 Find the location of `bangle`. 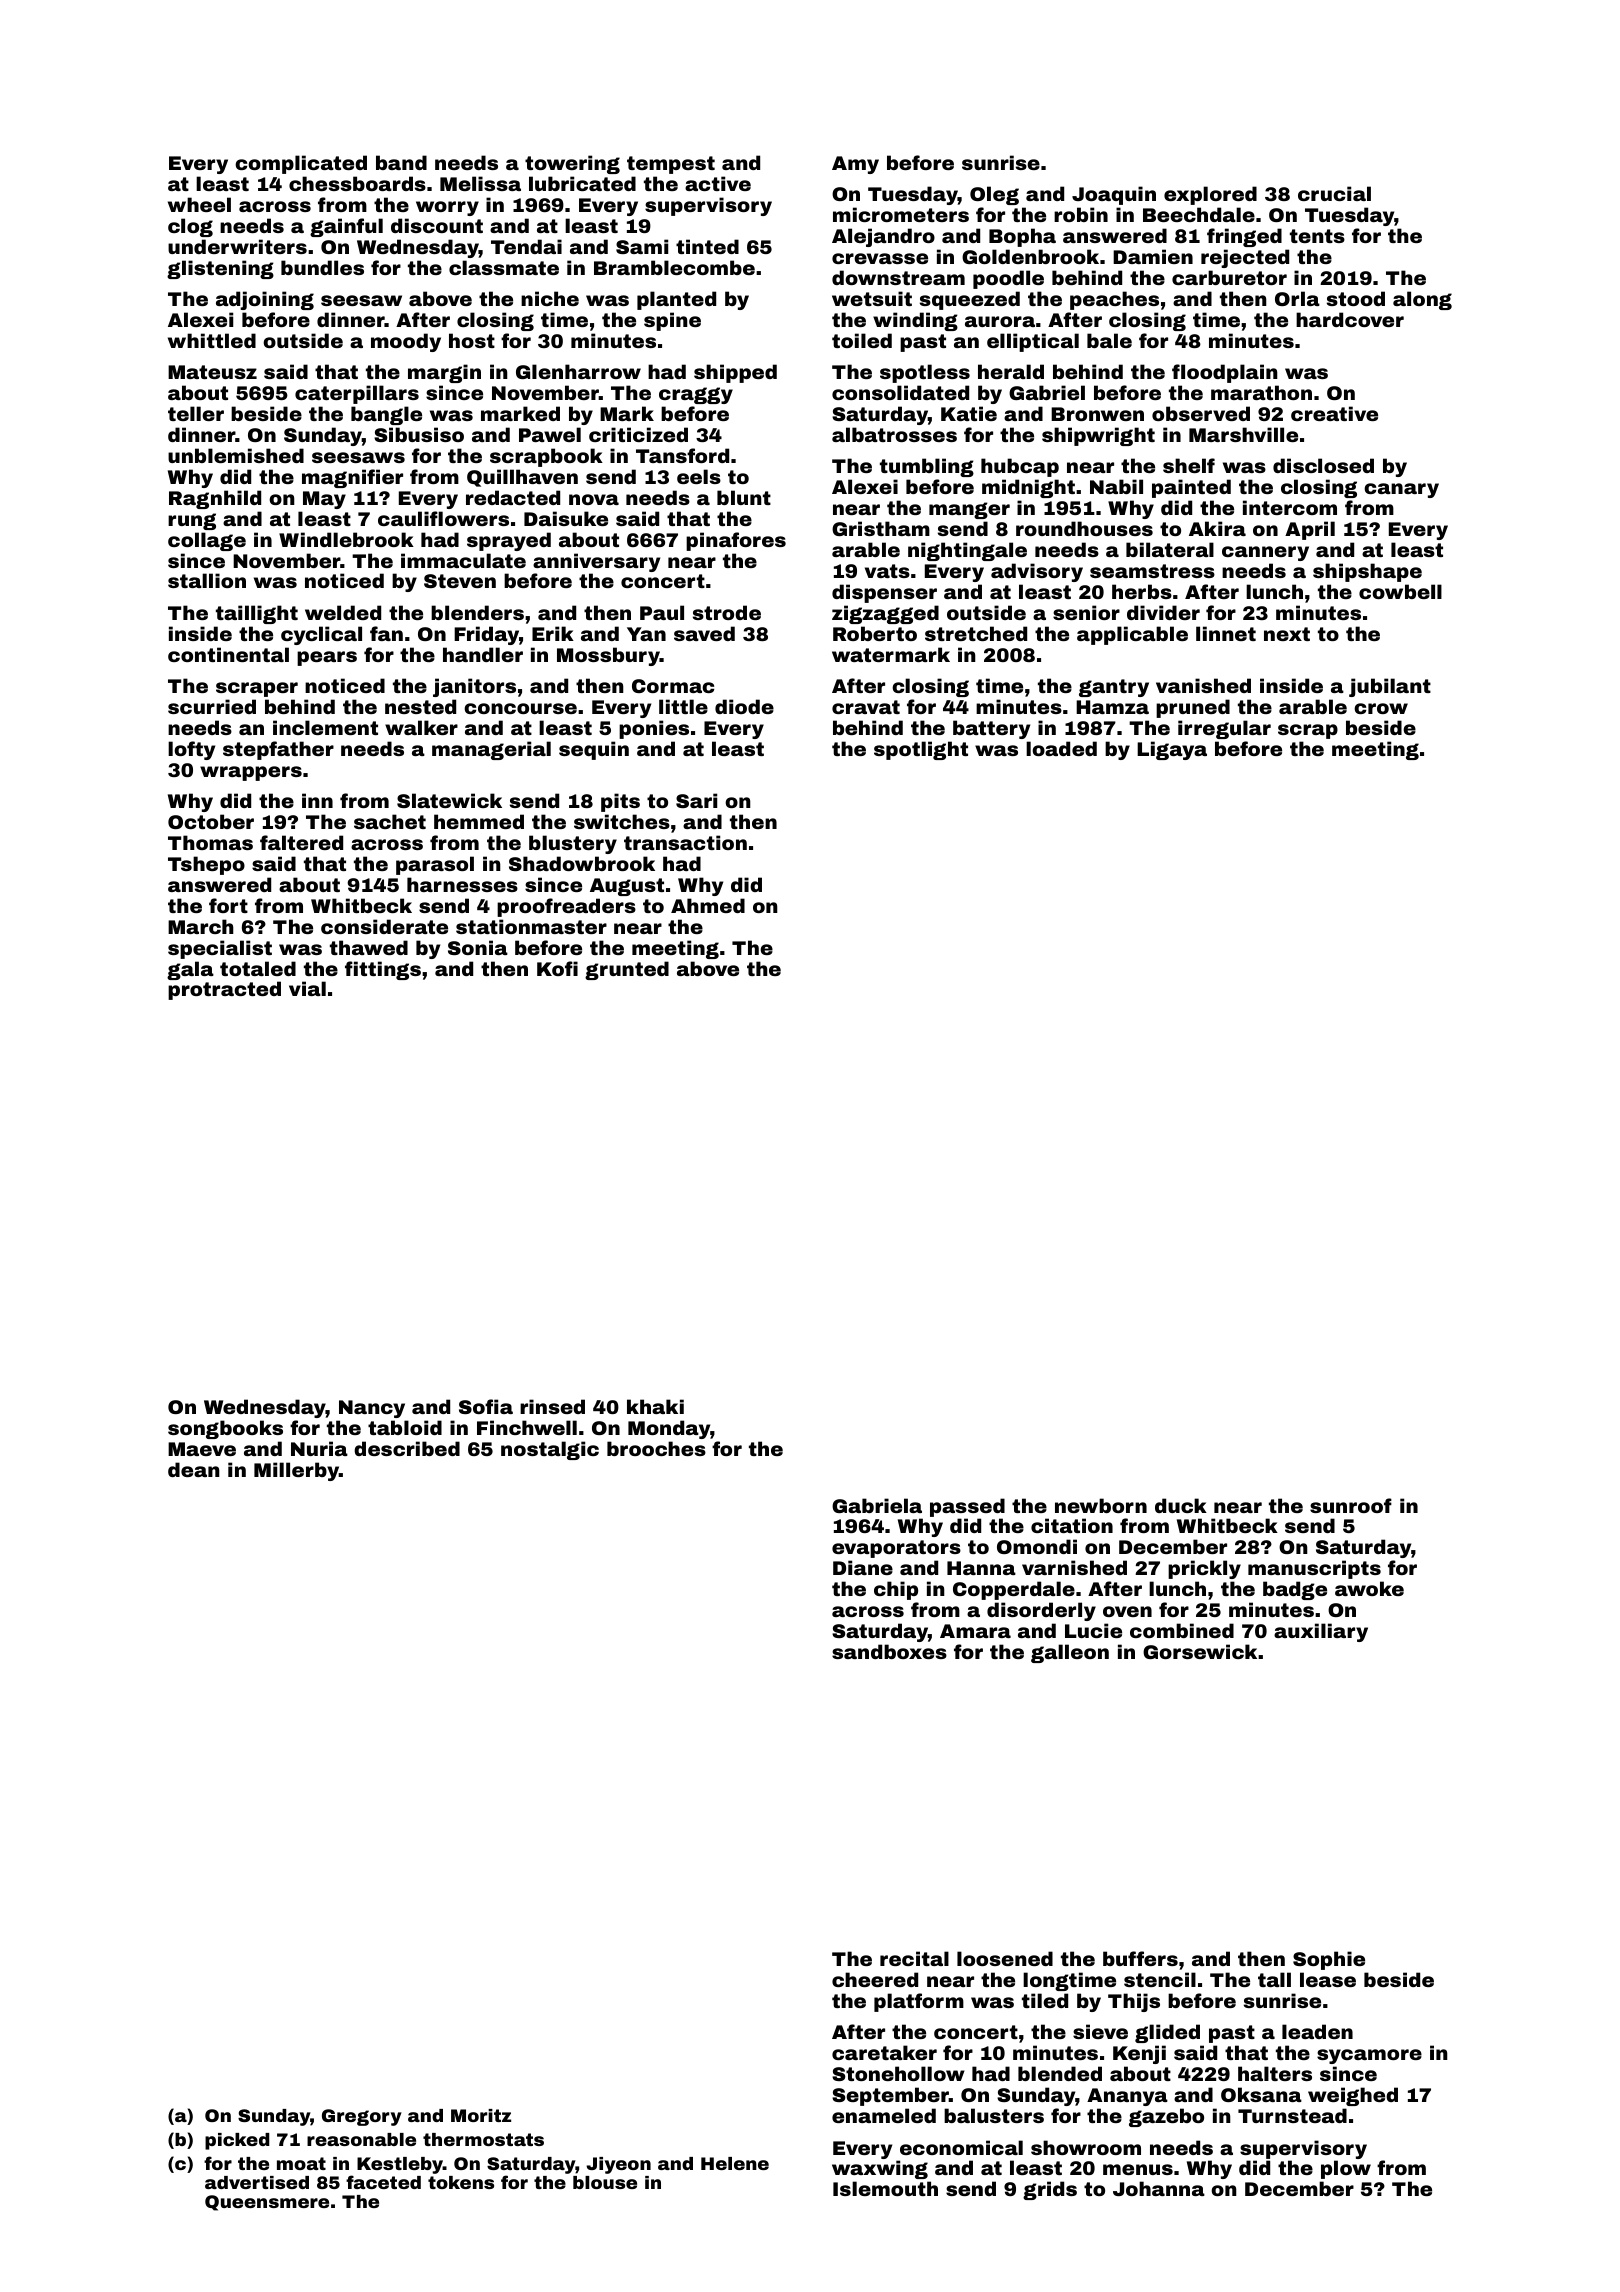

bangle is located at coordinates (386, 415).
